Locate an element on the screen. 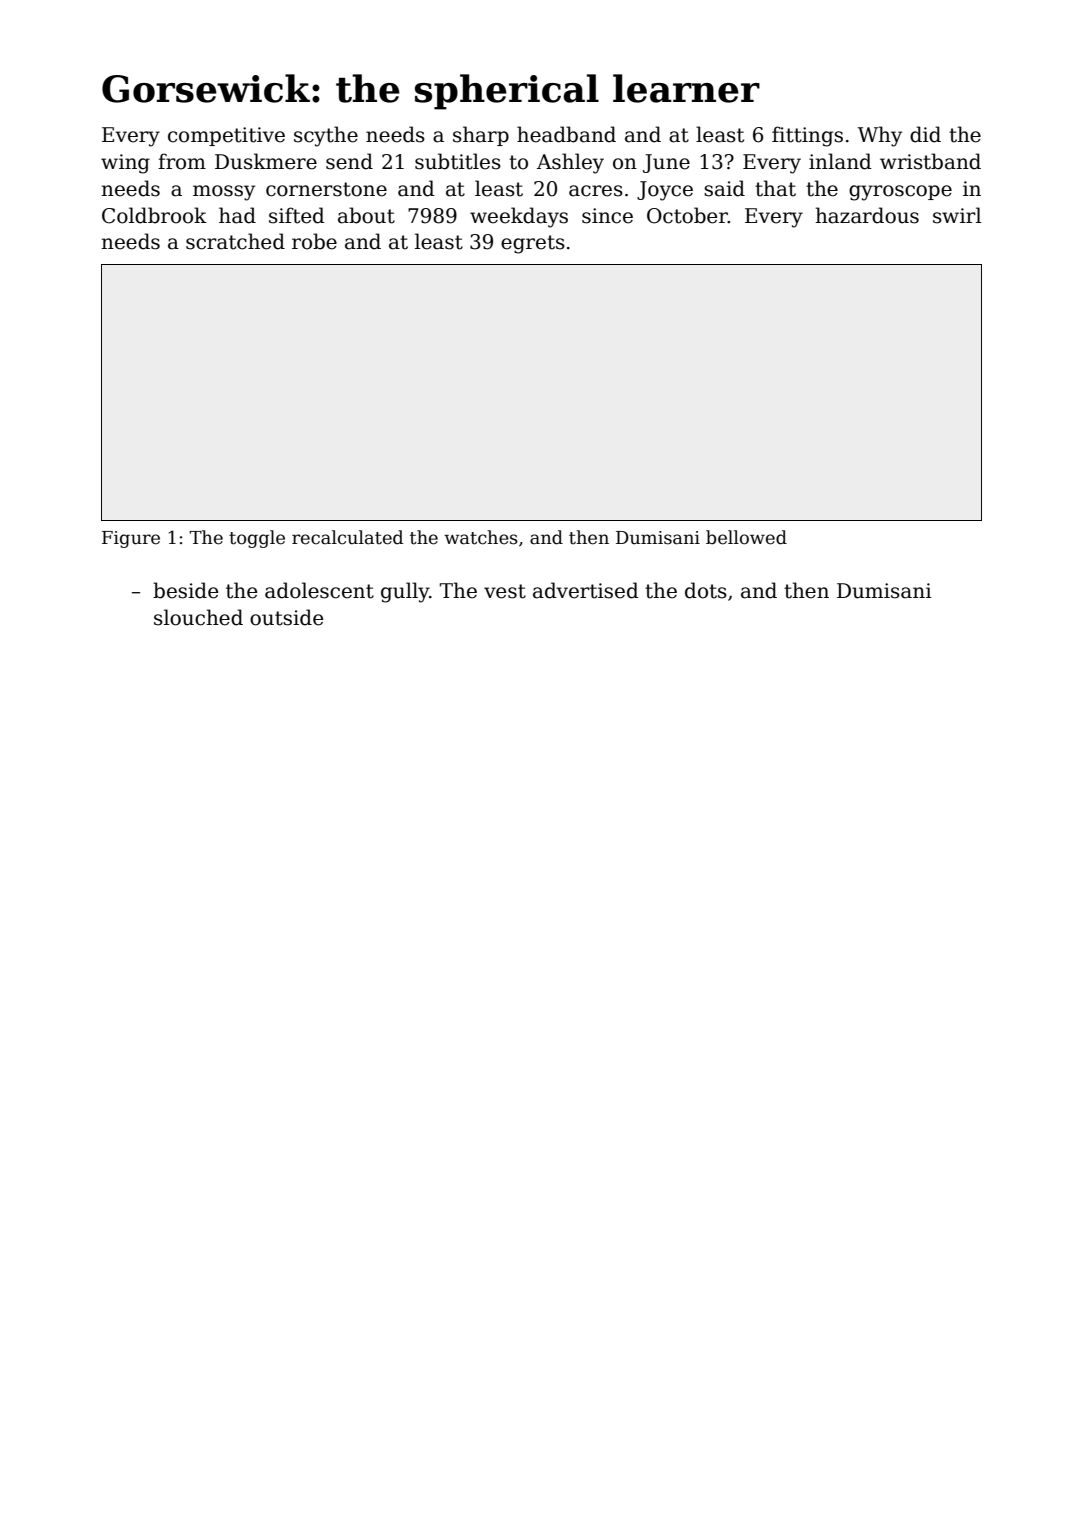 The height and width of the screenshot is (1532, 1083). wristband is located at coordinates (930, 161).
